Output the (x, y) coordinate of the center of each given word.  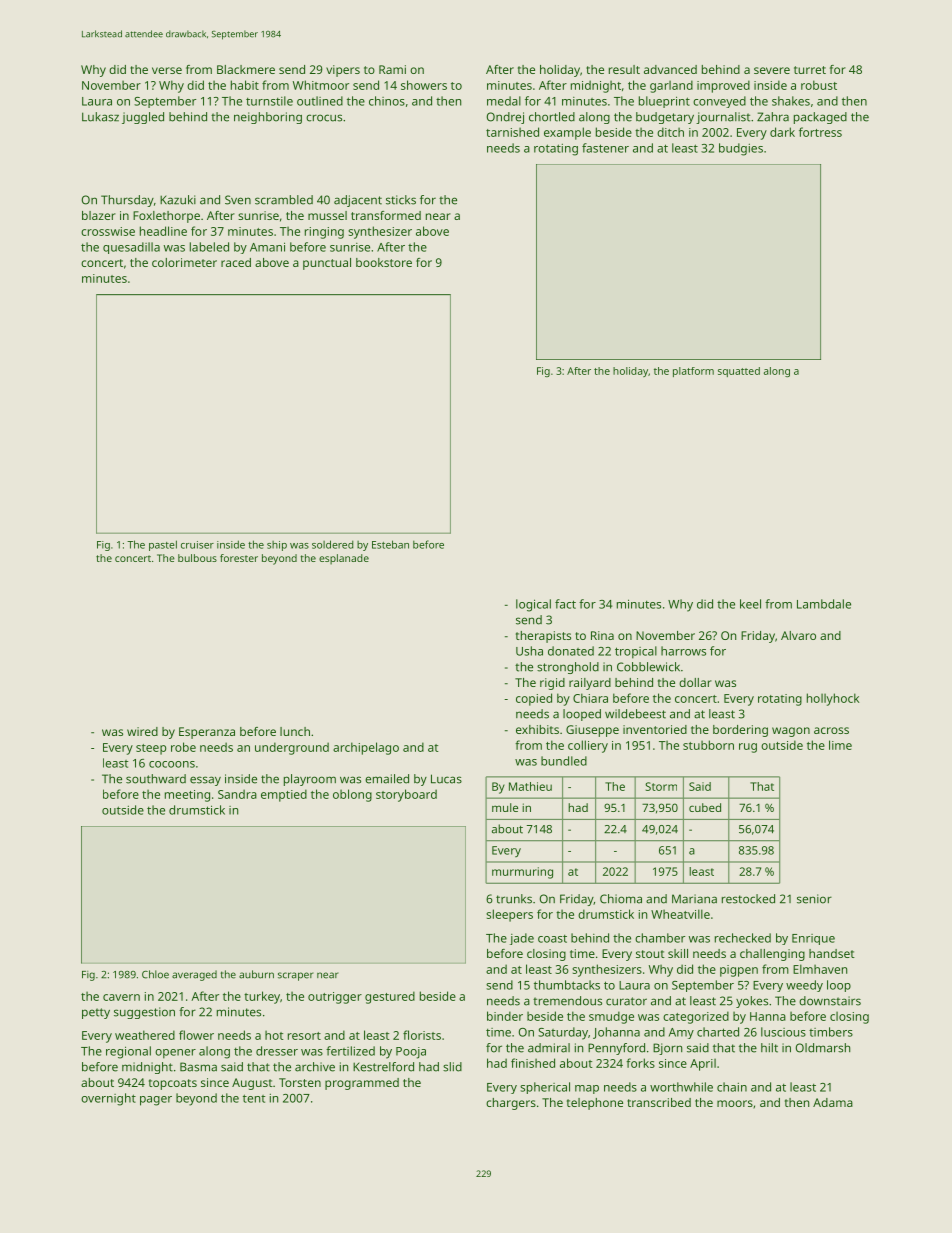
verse (167, 70)
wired (142, 731)
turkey (262, 997)
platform (693, 372)
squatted (739, 372)
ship (277, 546)
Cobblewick (648, 667)
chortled (552, 117)
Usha (529, 651)
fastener (605, 148)
